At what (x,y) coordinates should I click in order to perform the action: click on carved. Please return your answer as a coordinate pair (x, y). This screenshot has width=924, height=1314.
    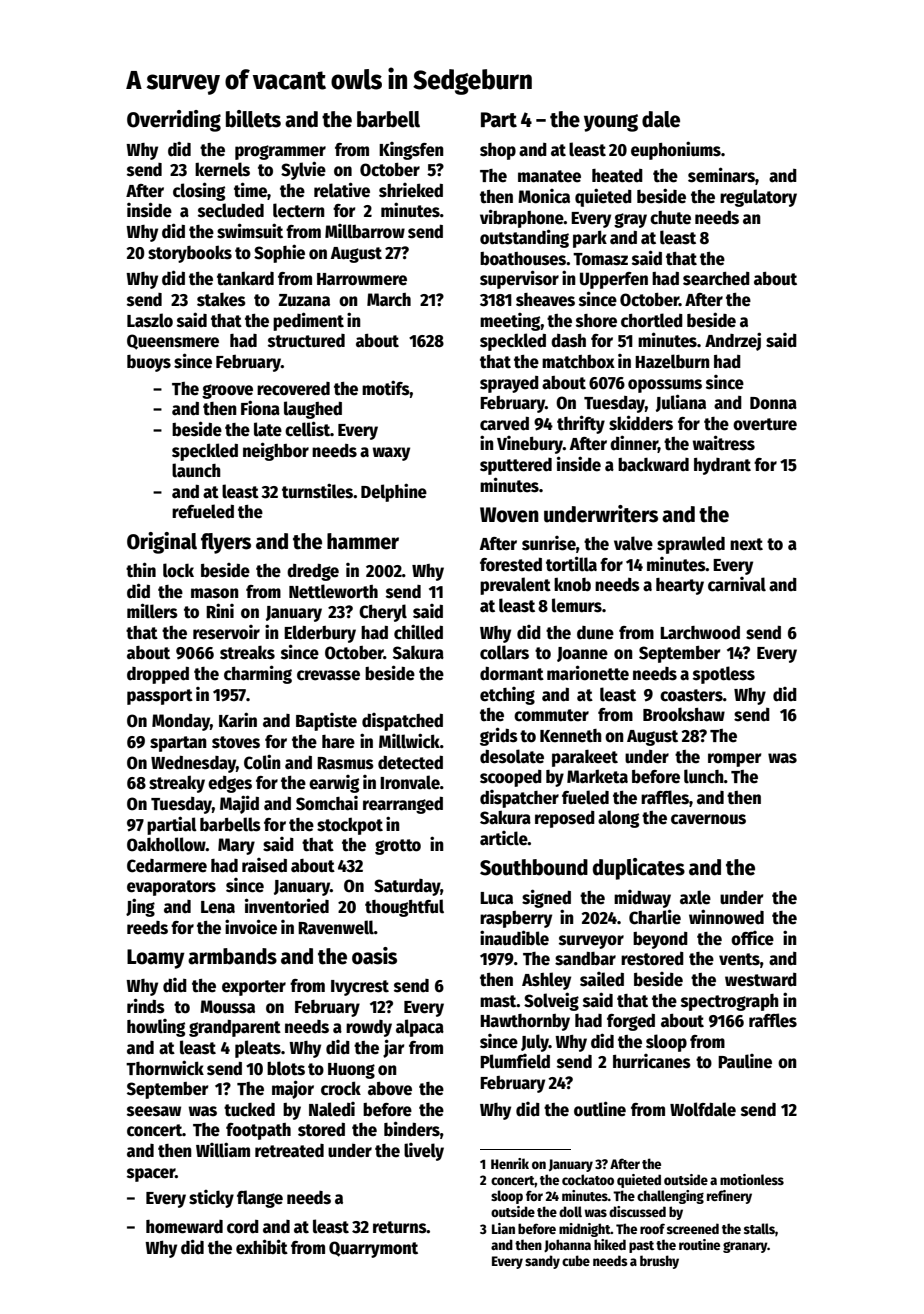
    Looking at the image, I should click on (504, 424).
